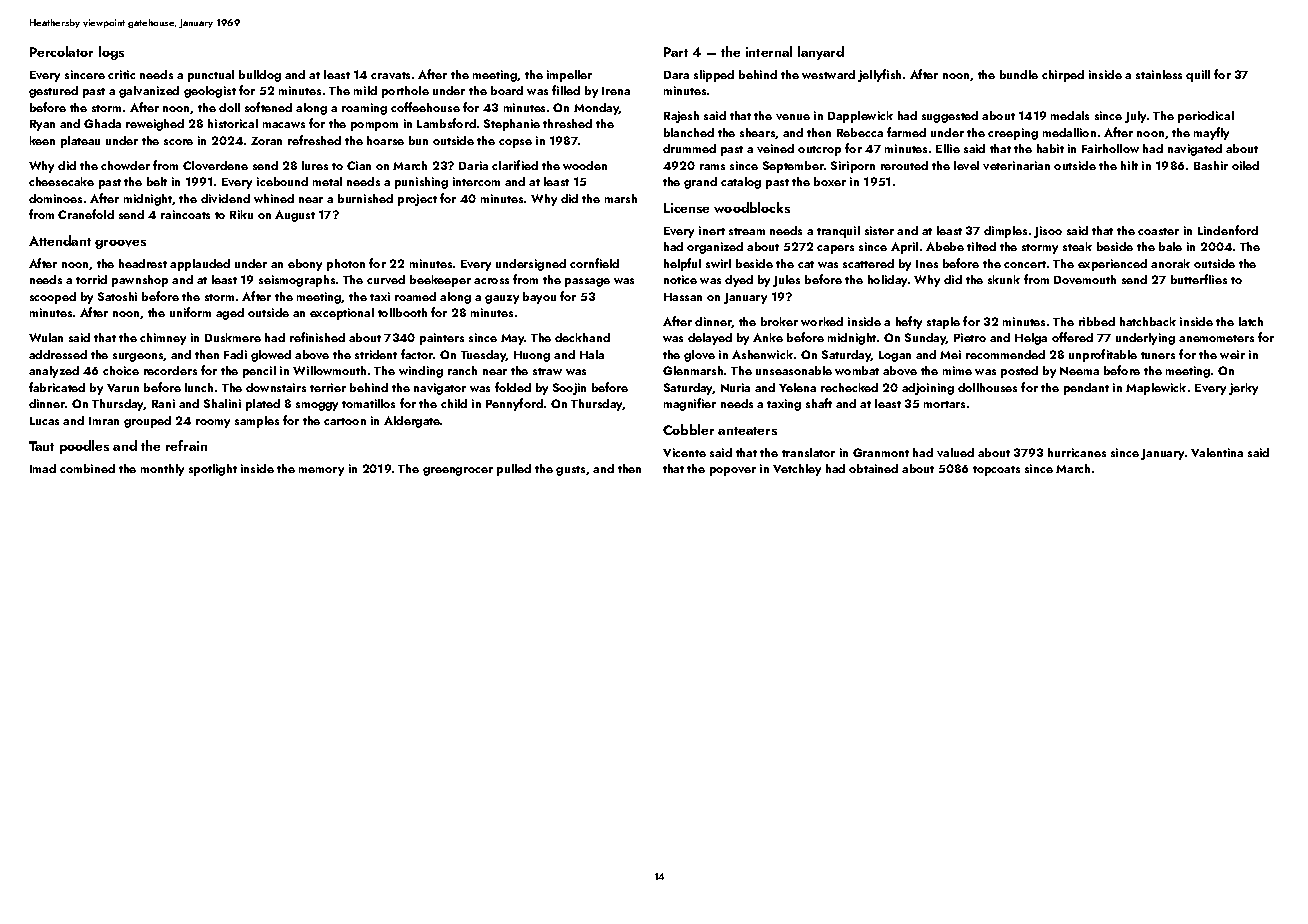  Describe the element at coordinates (768, 337) in the image. I see `Anke` at that location.
